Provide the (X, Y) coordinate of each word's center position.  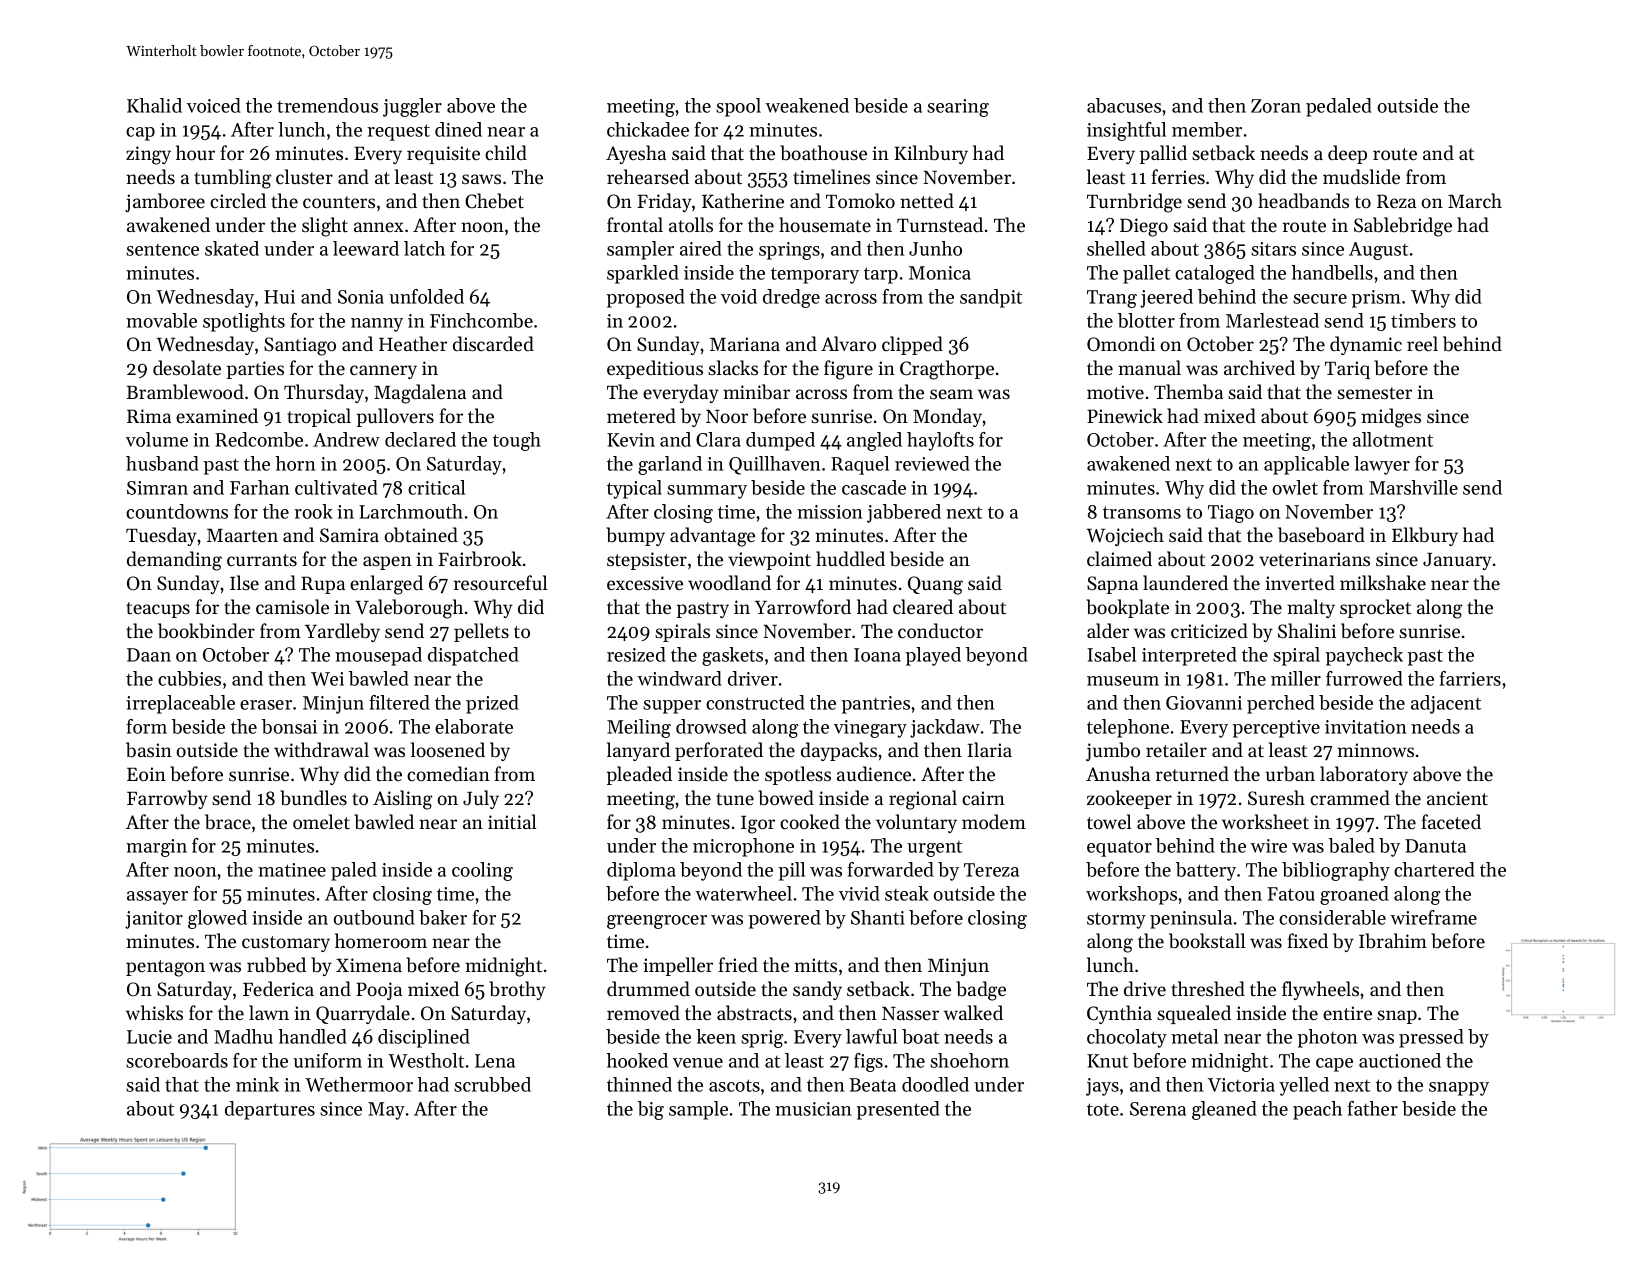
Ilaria (989, 749)
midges (1391, 418)
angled (874, 441)
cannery (383, 372)
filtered (399, 702)
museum (1123, 681)
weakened (807, 105)
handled (313, 1036)
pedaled (1339, 107)
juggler (412, 107)
